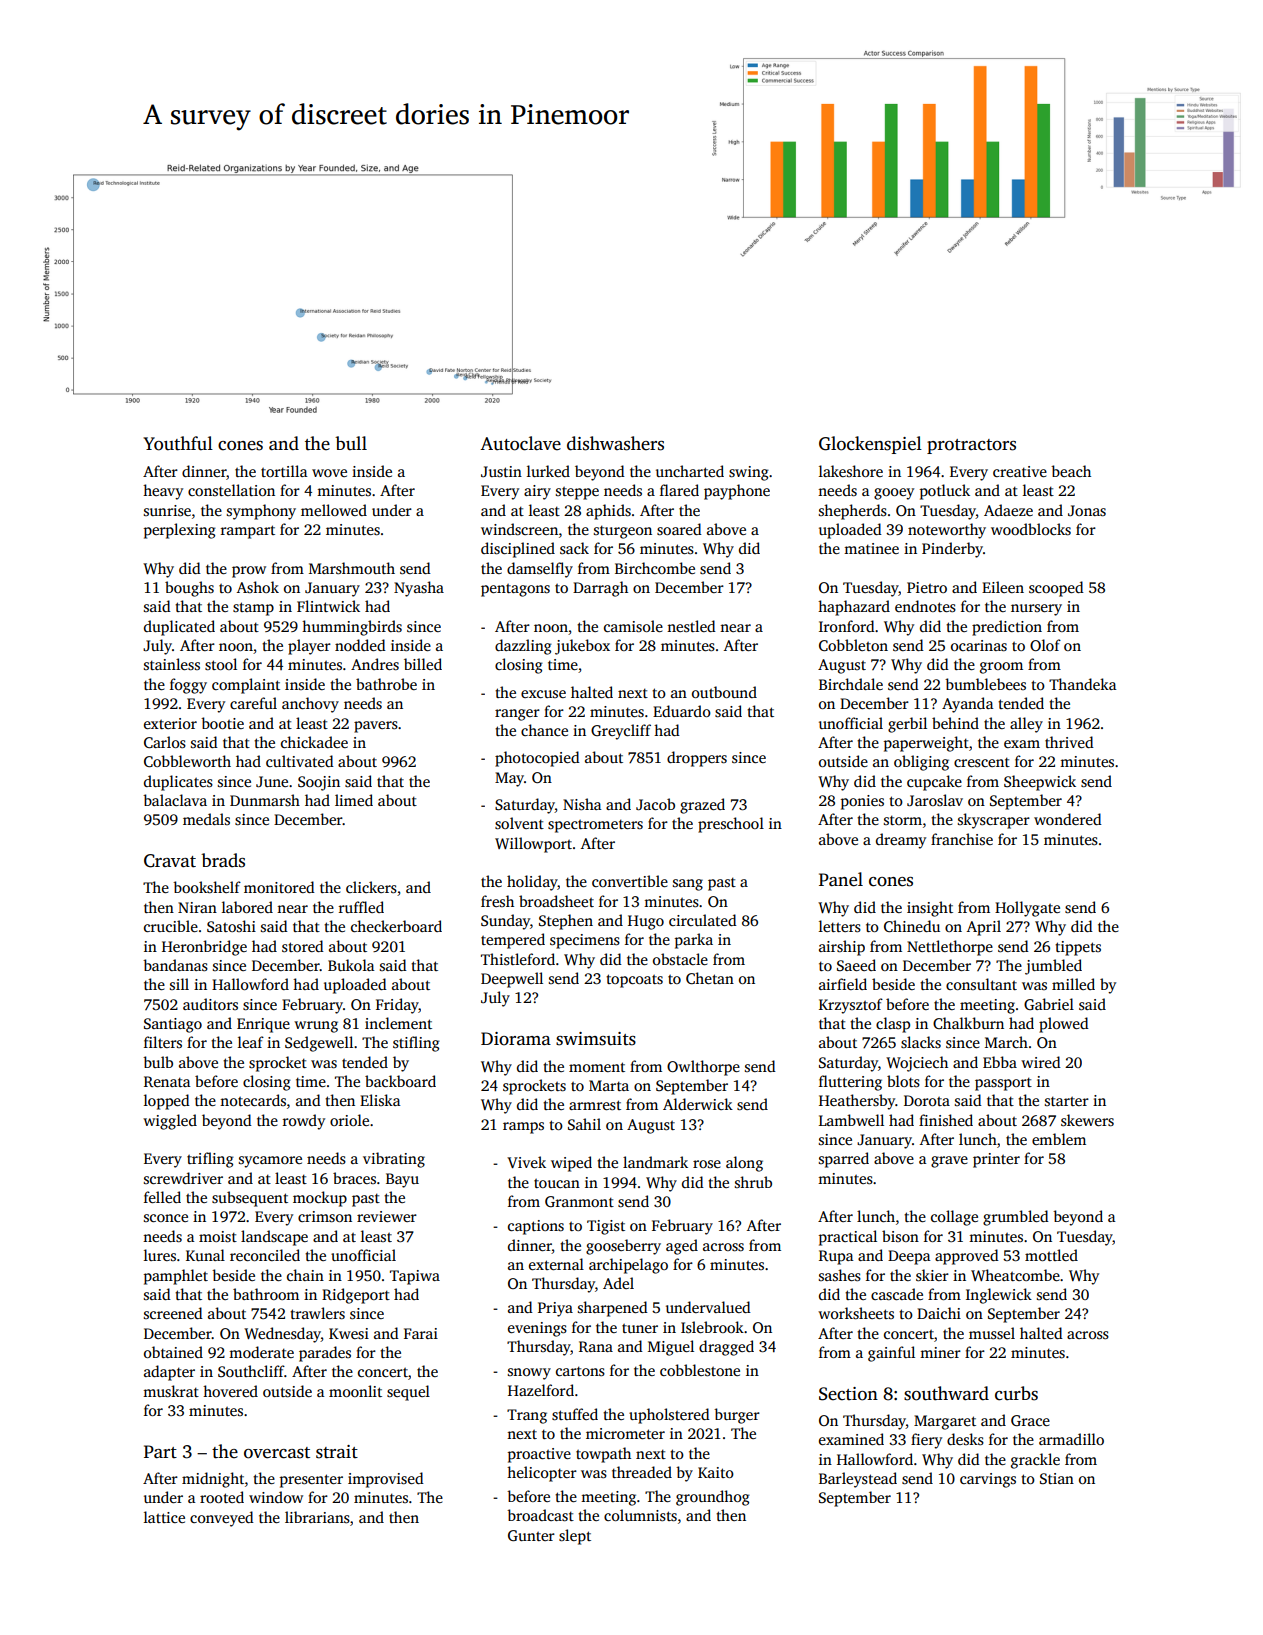  Describe the element at coordinates (518, 550) in the page. I see `disciplined` at that location.
